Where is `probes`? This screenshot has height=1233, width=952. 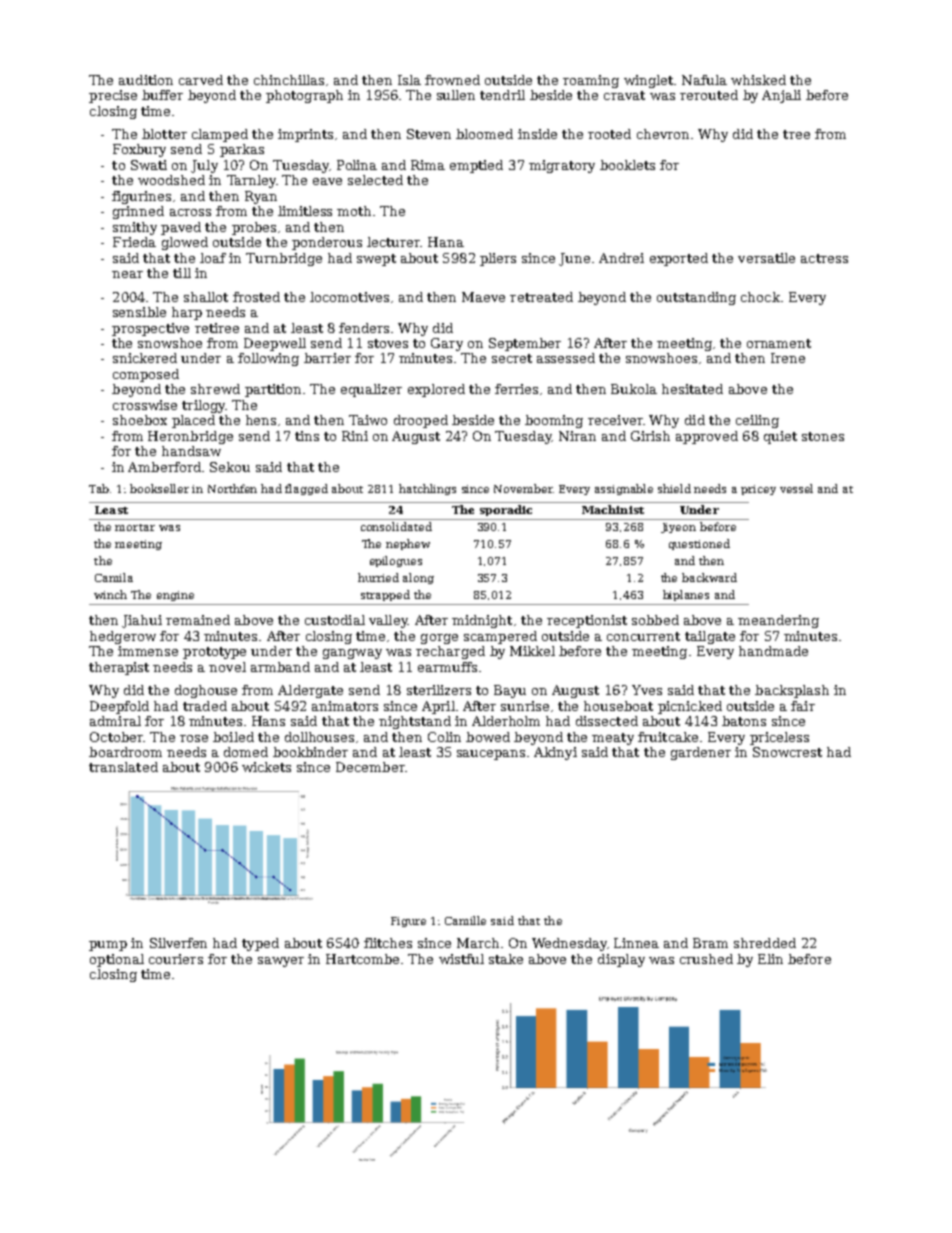
probes is located at coordinates (254, 228).
